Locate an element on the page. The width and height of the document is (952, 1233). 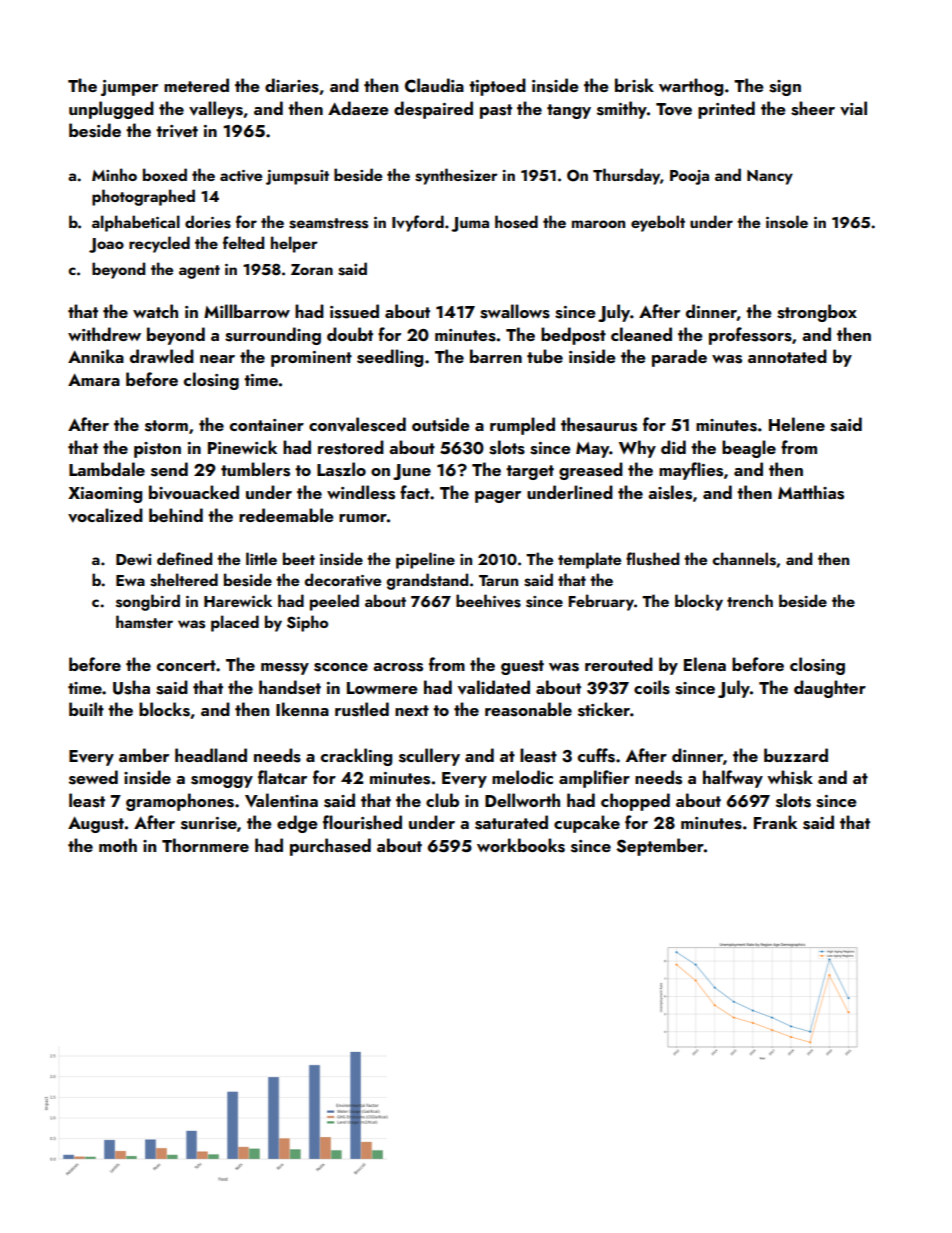
Matthias is located at coordinates (811, 492).
